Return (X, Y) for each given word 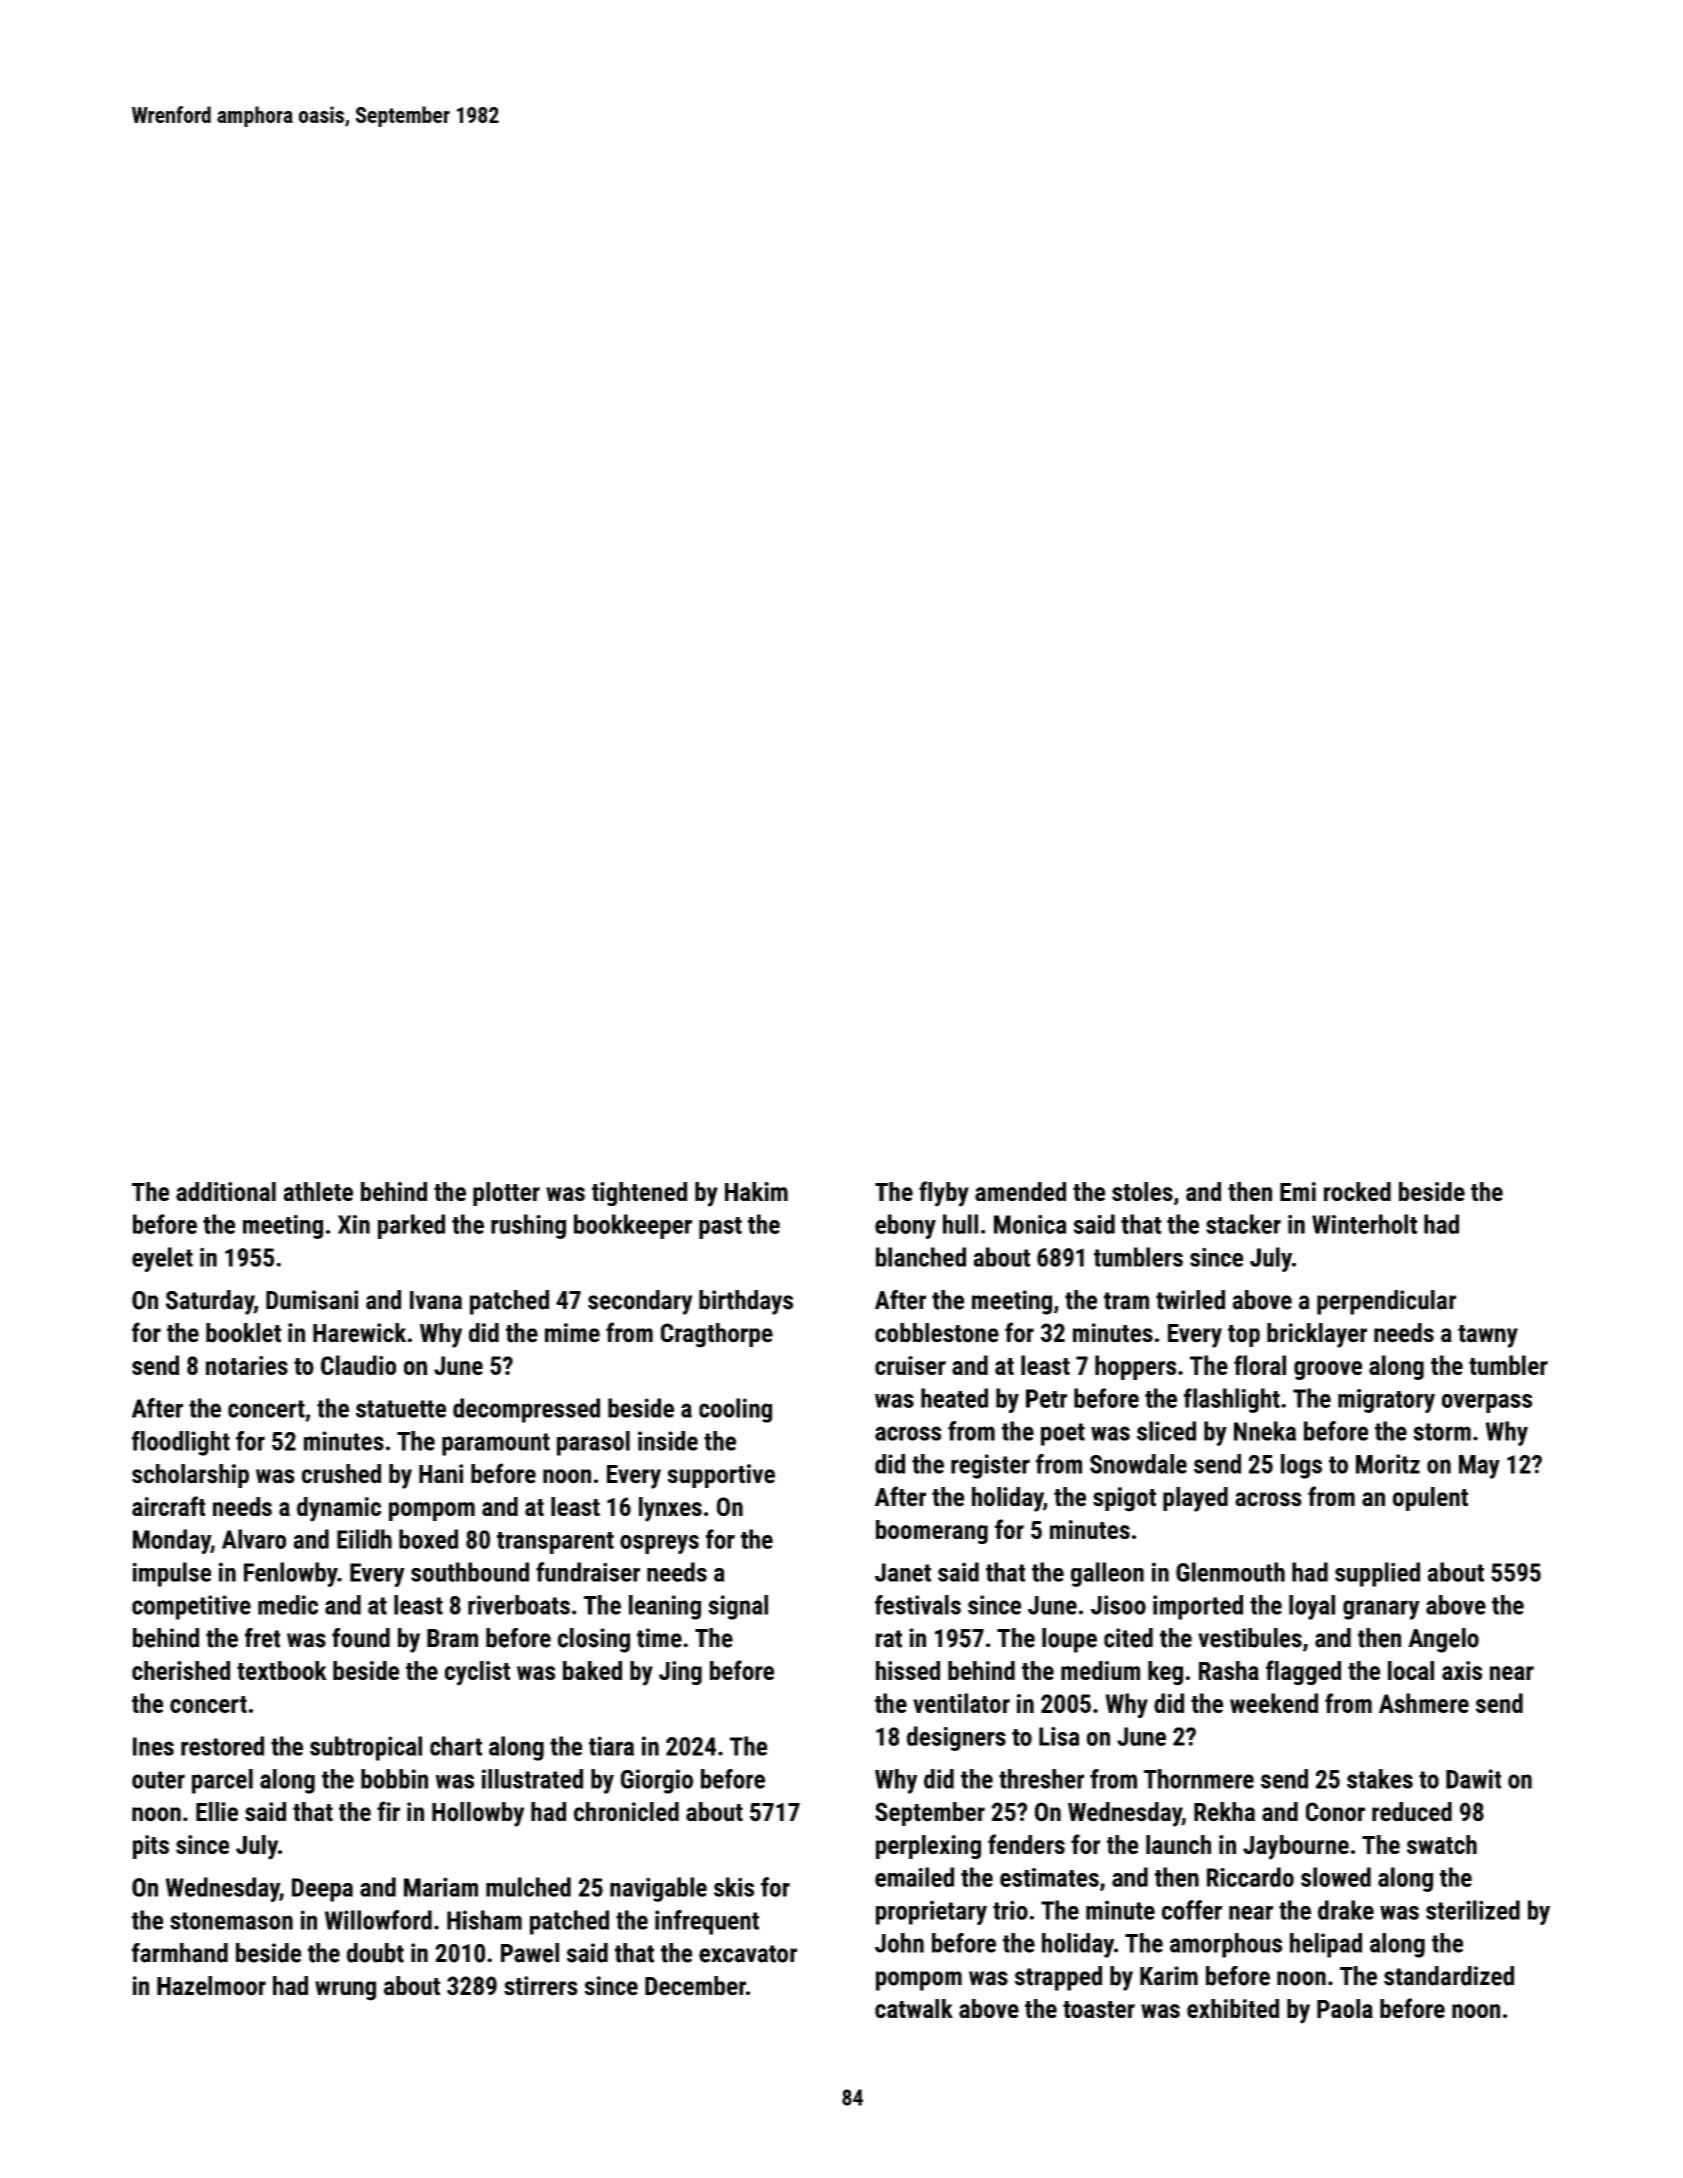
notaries (247, 1365)
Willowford (378, 1920)
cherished (181, 1670)
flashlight (1232, 1400)
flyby (944, 1194)
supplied (1377, 1574)
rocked (1357, 1191)
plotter (506, 1194)
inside (668, 1441)
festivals (918, 1605)
